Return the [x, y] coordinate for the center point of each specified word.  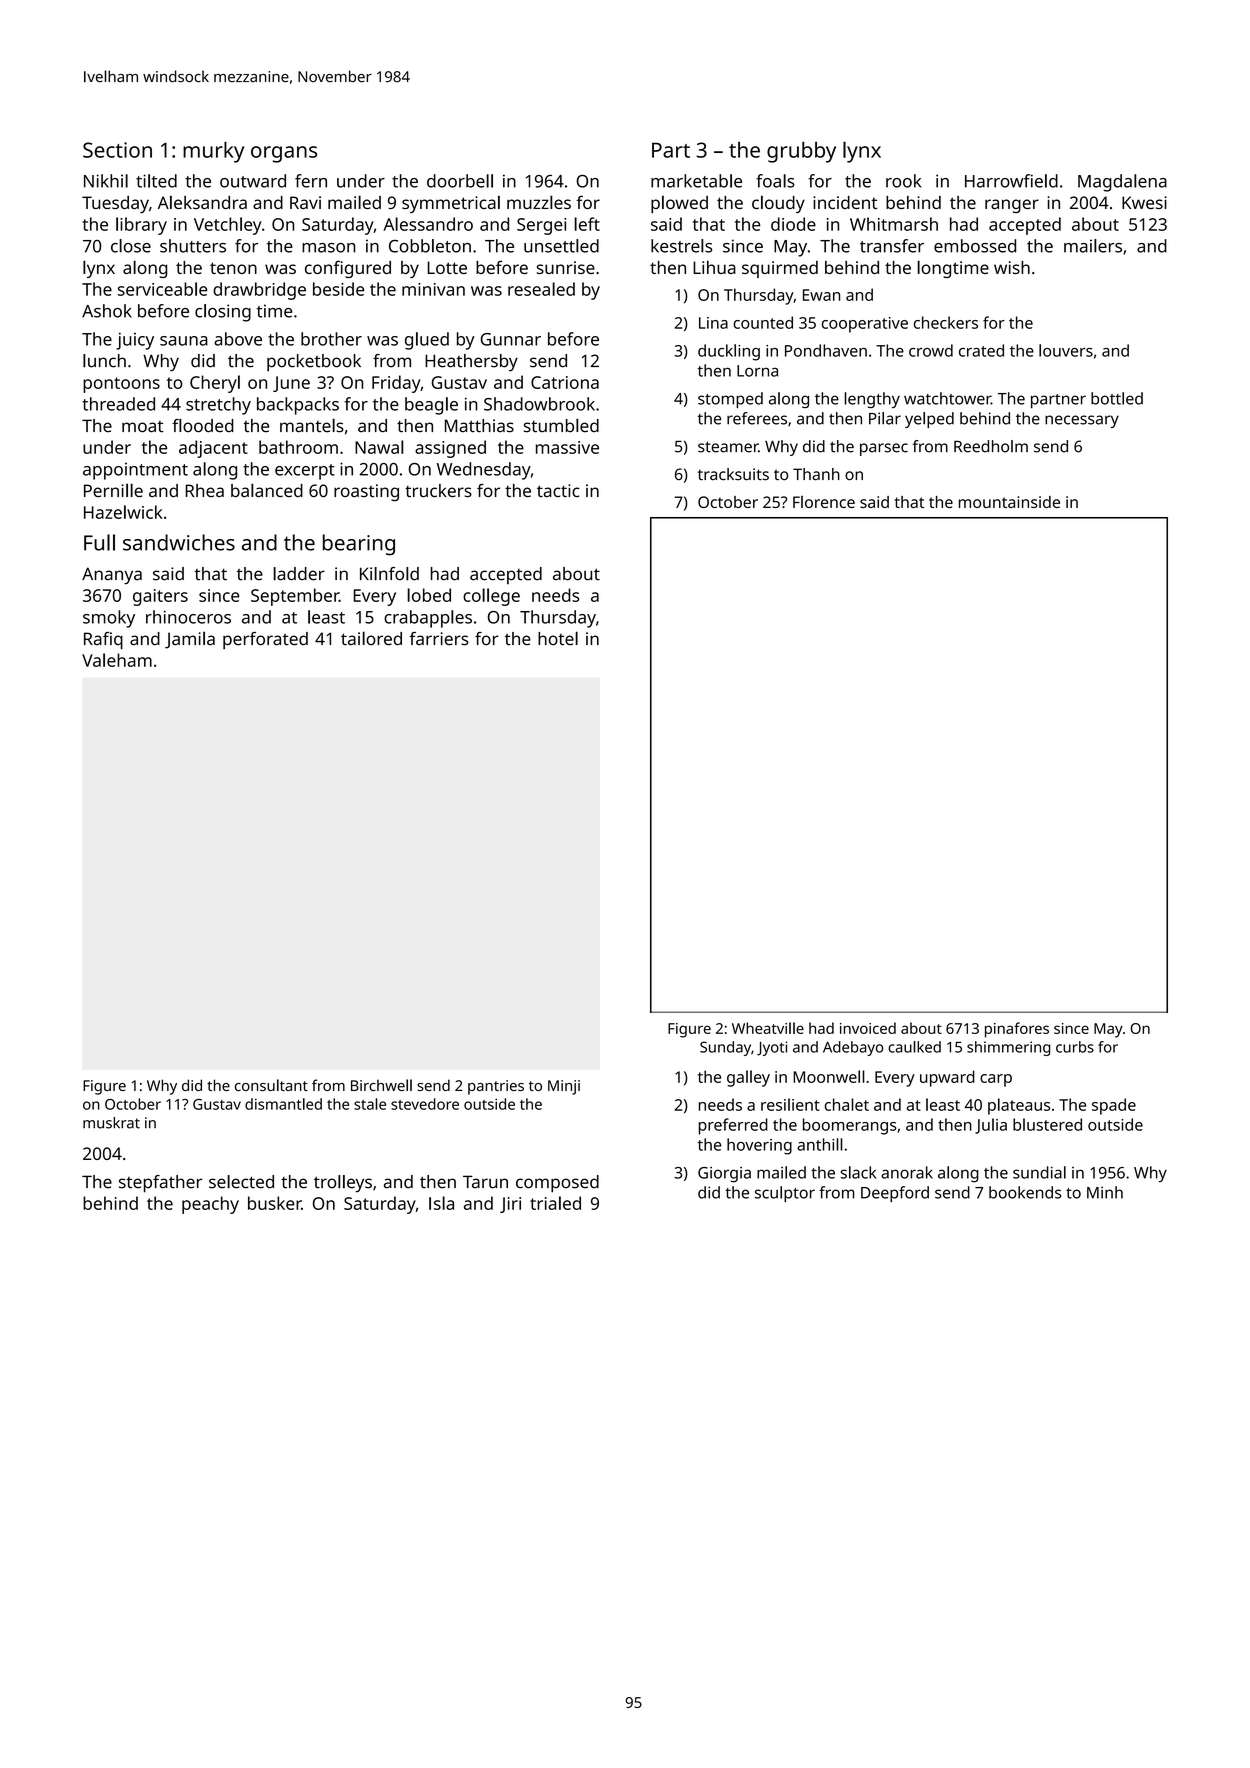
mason [328, 248]
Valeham [117, 660]
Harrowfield [1011, 181]
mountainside [1009, 502]
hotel [558, 638]
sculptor [785, 1194]
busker [274, 1203]
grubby [801, 152]
